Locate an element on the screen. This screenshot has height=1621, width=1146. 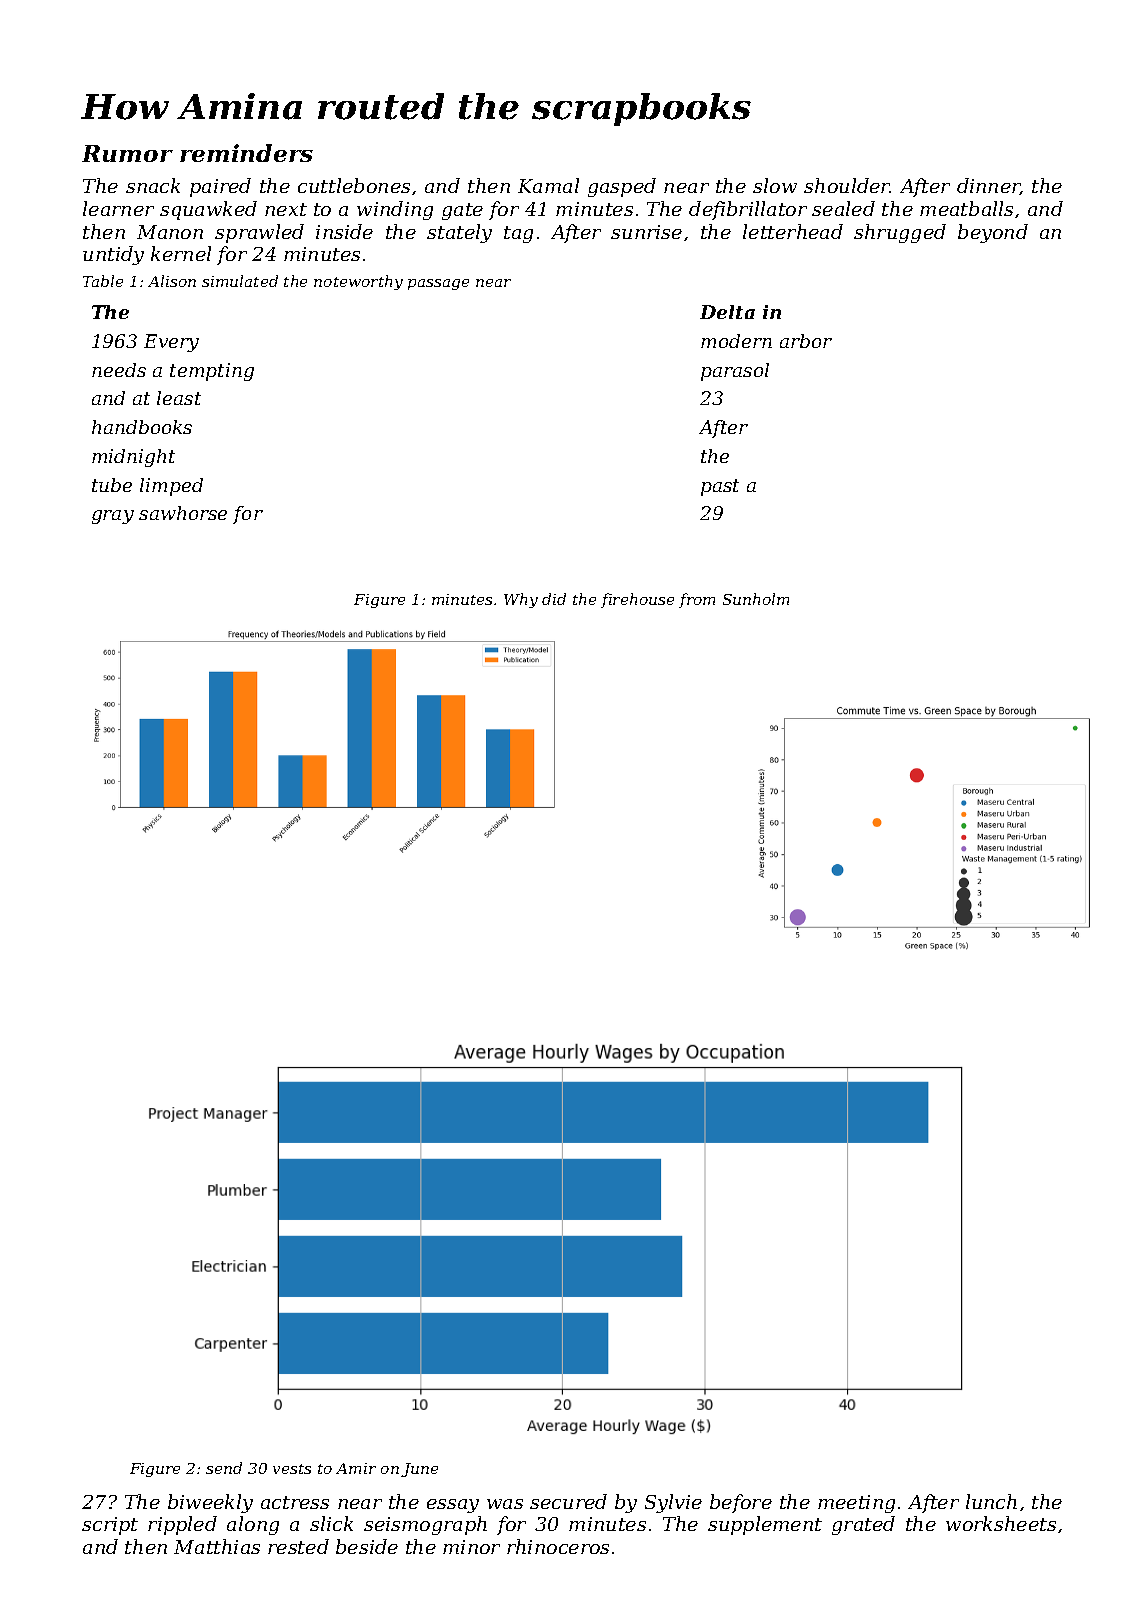
sawhorse is located at coordinates (183, 513).
